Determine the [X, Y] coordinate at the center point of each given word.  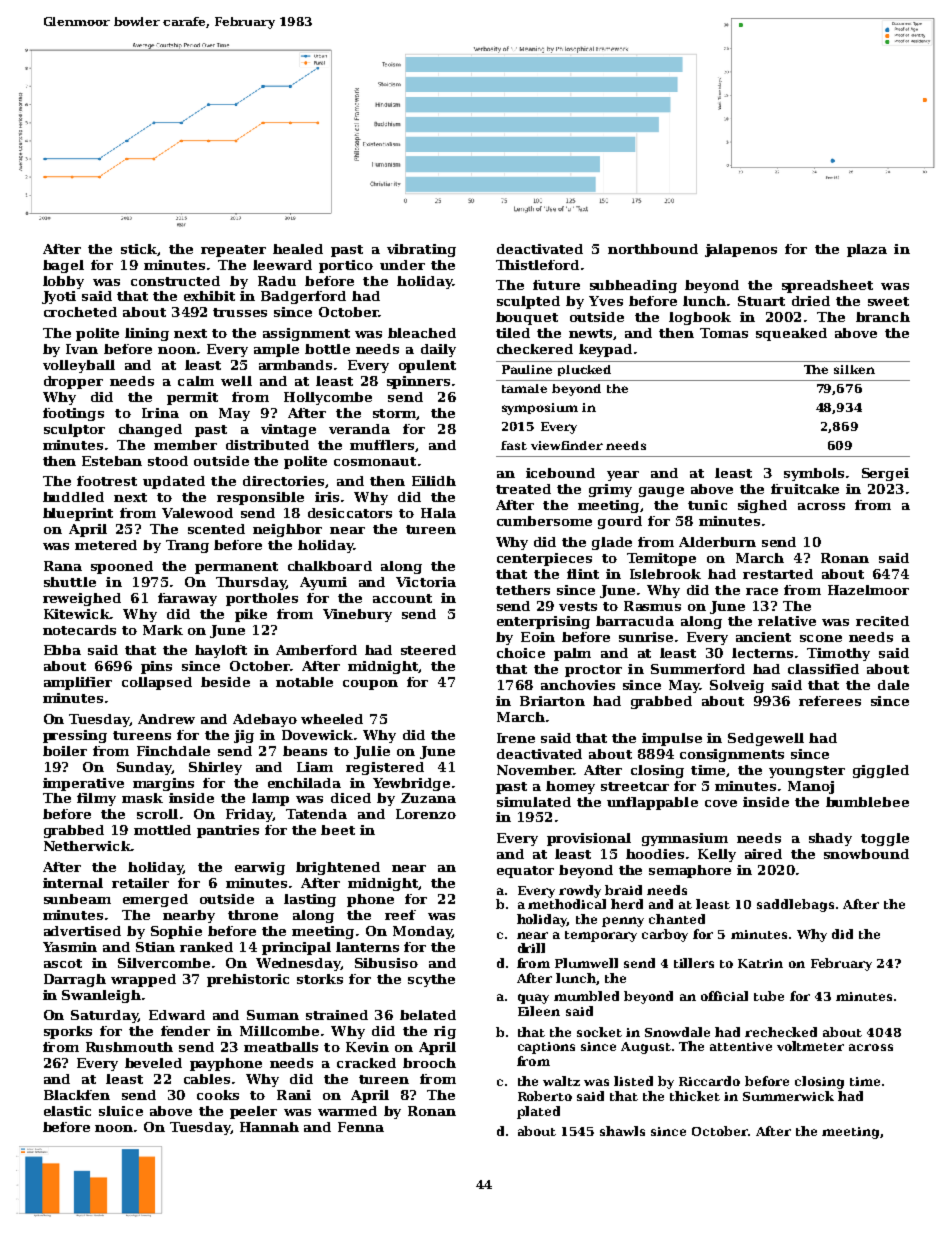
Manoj [811, 787]
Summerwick [788, 1096]
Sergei [885, 474]
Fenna [361, 1127]
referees [830, 701]
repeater [233, 251]
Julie [372, 752]
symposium [540, 409]
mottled [162, 830]
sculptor [74, 430]
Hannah [269, 1127]
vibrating [421, 250]
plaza [867, 250]
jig [244, 736]
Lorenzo [426, 814]
